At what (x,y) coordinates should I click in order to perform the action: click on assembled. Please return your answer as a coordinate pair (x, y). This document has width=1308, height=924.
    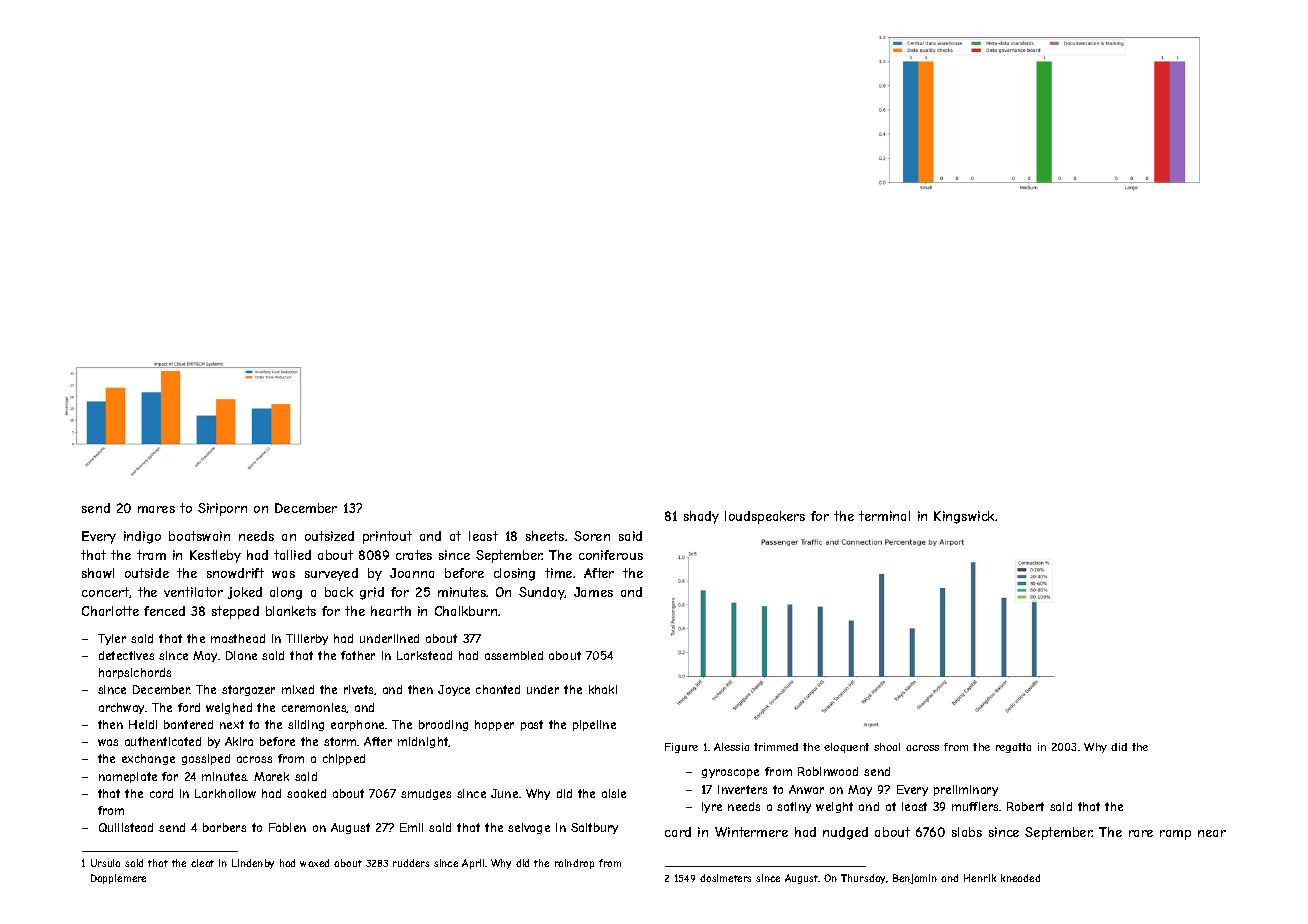
    Looking at the image, I should click on (514, 655).
